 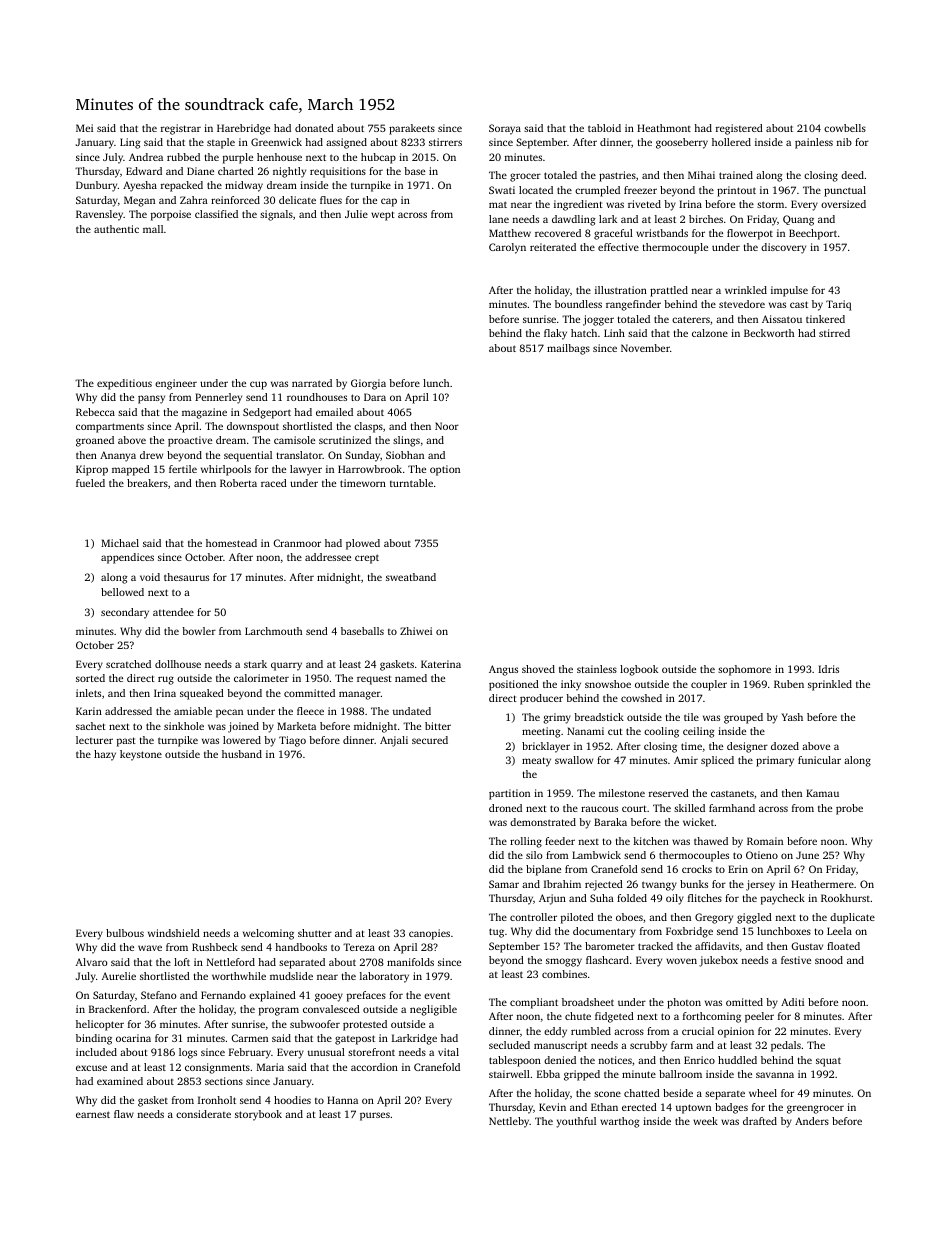 What do you see at coordinates (289, 172) in the screenshot?
I see `nightly` at bounding box center [289, 172].
